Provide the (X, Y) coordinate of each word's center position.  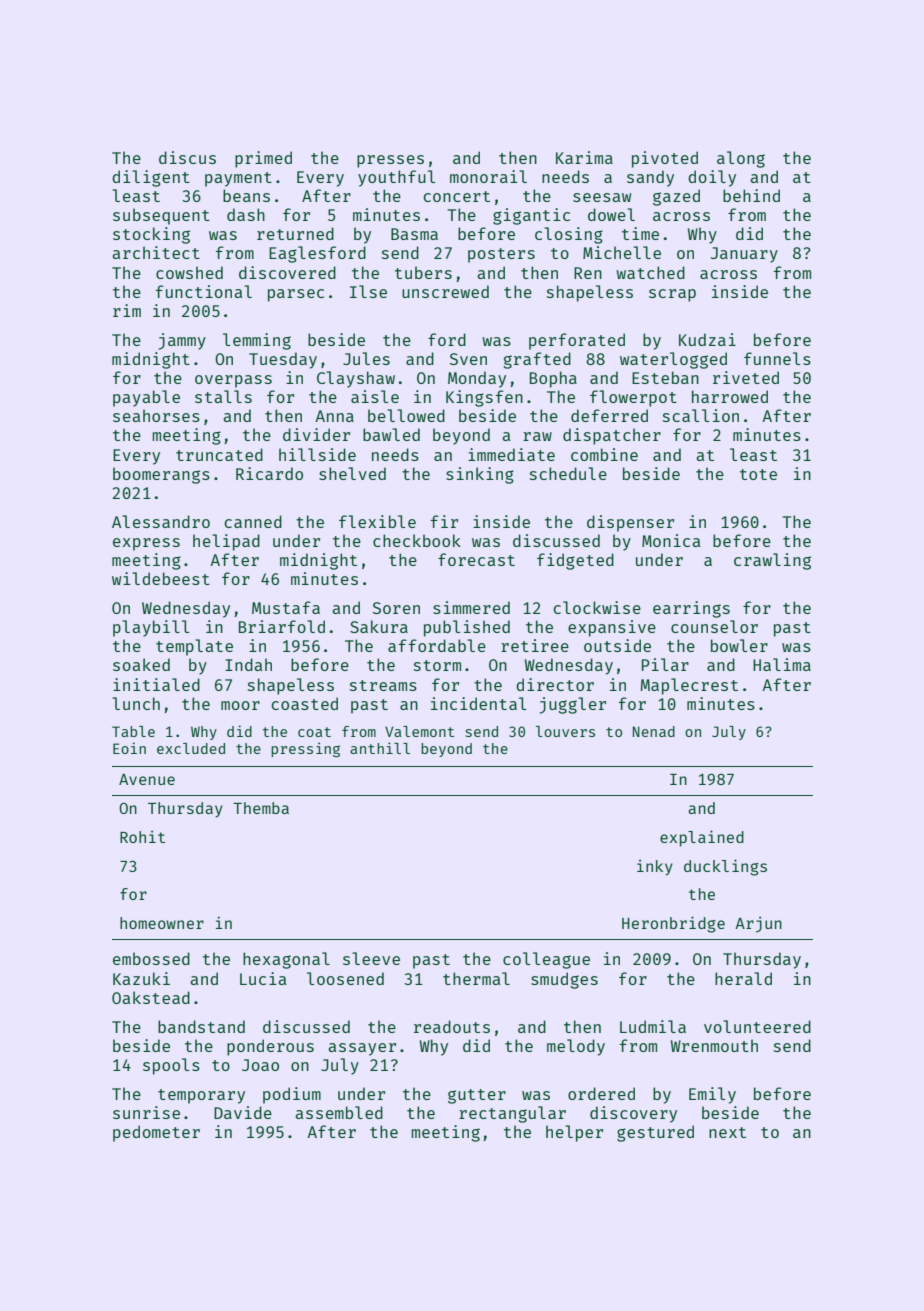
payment (238, 179)
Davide (243, 1112)
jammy (182, 341)
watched (650, 272)
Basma (414, 234)
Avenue (147, 779)
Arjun (758, 924)
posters (501, 255)
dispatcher (612, 436)
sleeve (371, 958)
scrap (672, 295)
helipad (226, 542)
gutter (477, 1096)
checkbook (417, 540)
